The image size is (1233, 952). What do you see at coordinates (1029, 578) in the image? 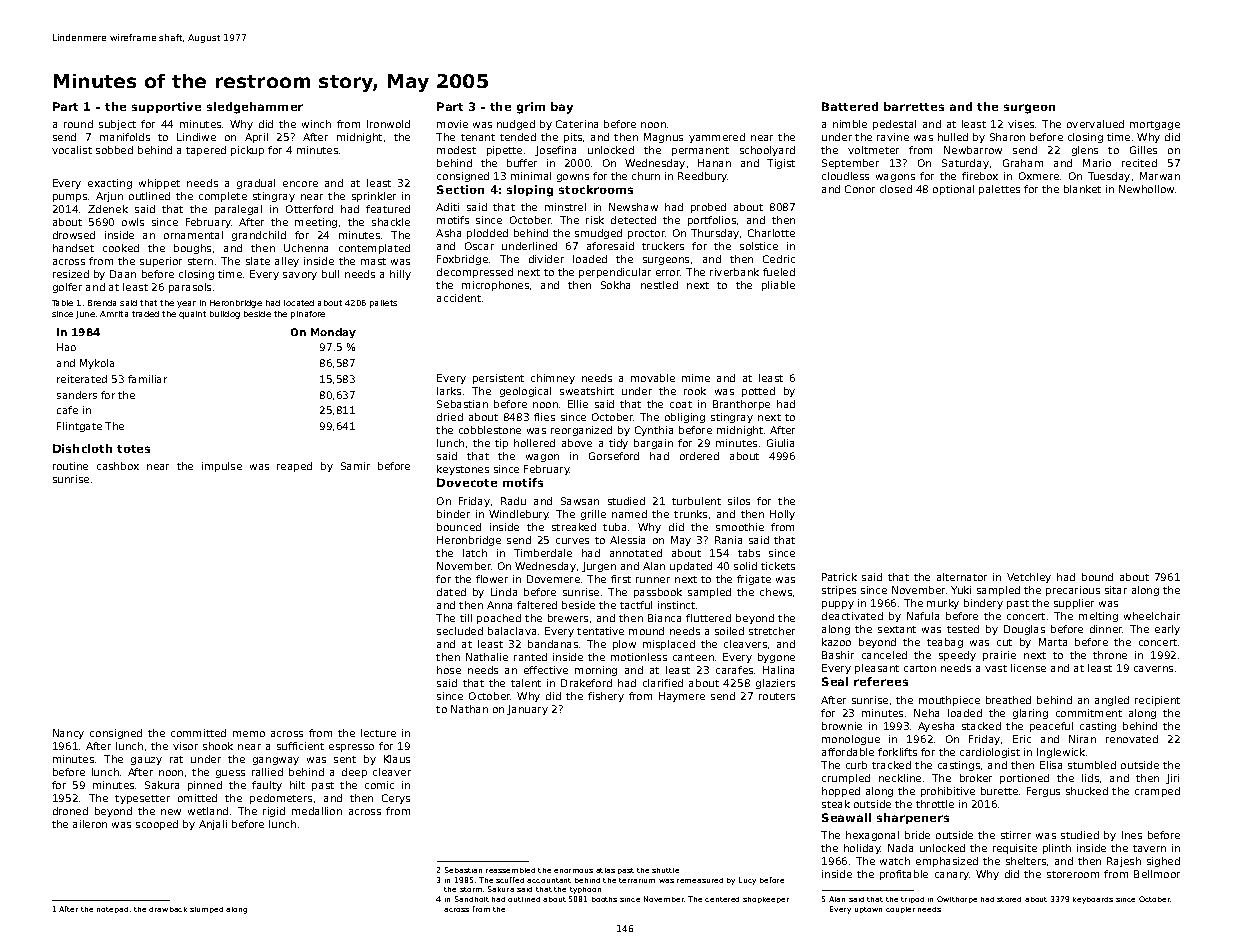
I see `Vetchley` at bounding box center [1029, 578].
